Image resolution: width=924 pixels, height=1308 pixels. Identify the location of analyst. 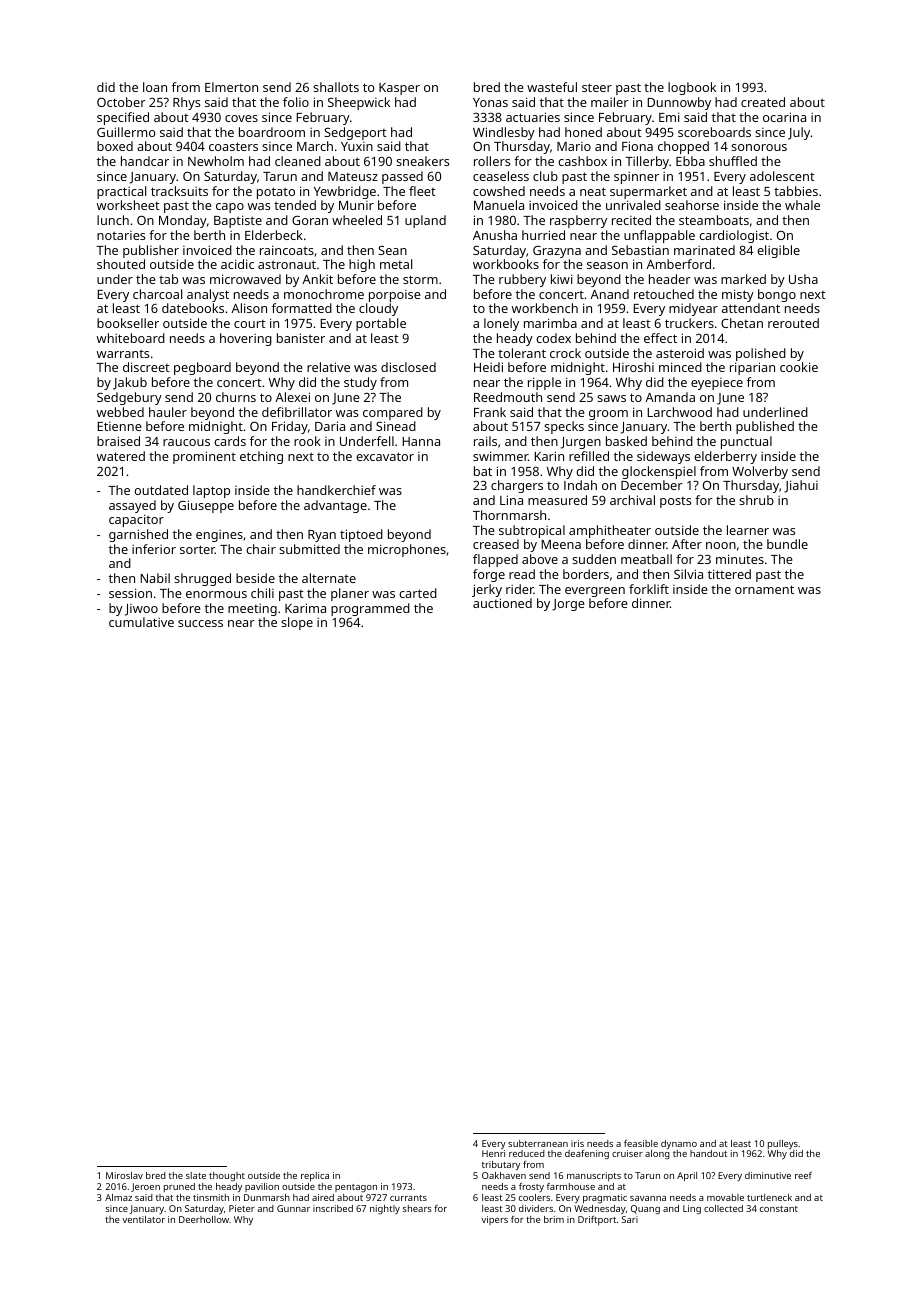
(208, 295).
